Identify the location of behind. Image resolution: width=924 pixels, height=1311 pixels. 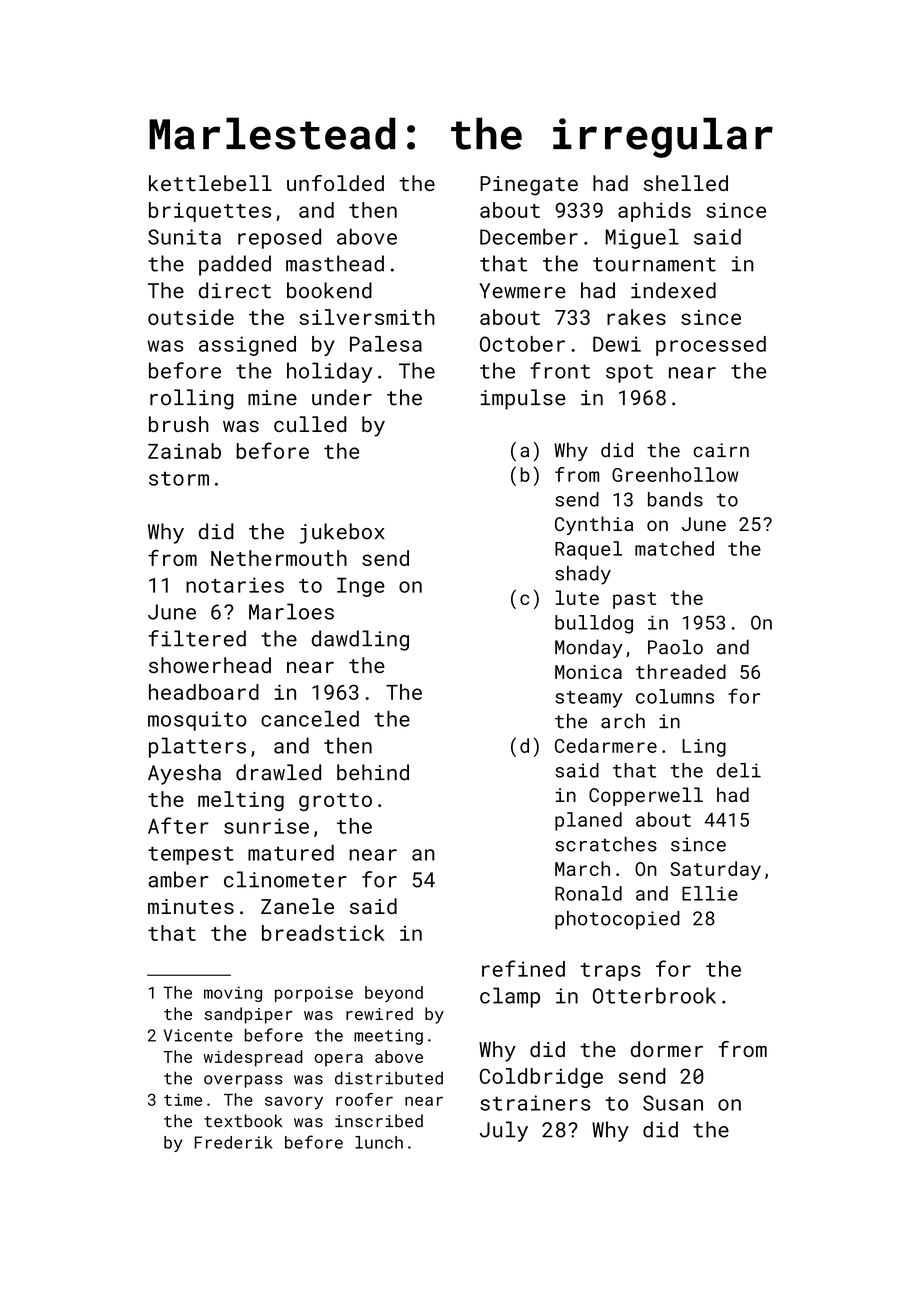
(373, 772).
